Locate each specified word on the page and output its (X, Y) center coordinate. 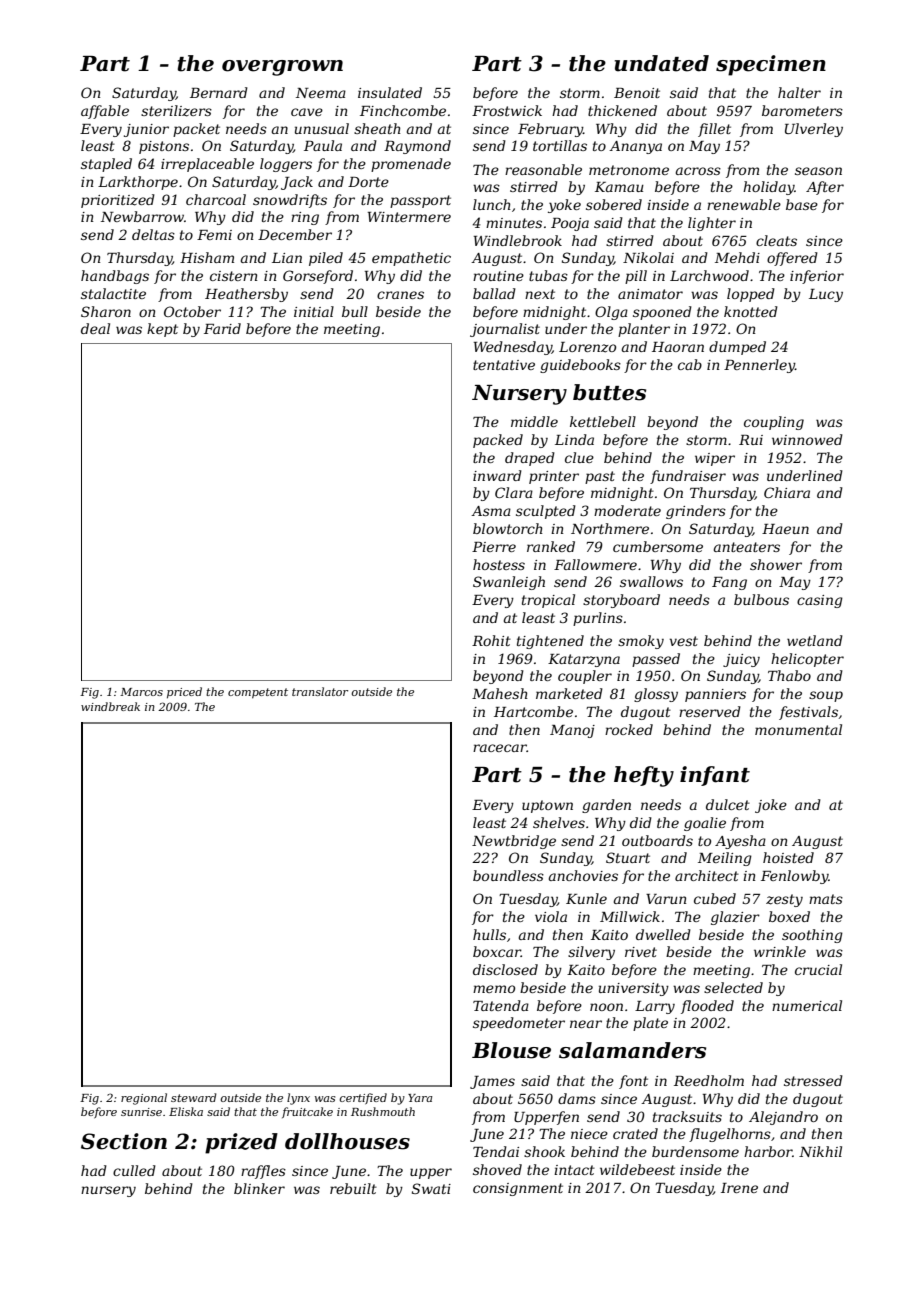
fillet (714, 130)
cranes (400, 295)
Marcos (141, 692)
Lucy (826, 295)
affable (105, 112)
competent (258, 693)
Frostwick (507, 110)
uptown (547, 806)
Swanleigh (509, 583)
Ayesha (740, 842)
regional (144, 1099)
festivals (808, 713)
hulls (489, 934)
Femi (214, 235)
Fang (729, 583)
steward (194, 1097)
